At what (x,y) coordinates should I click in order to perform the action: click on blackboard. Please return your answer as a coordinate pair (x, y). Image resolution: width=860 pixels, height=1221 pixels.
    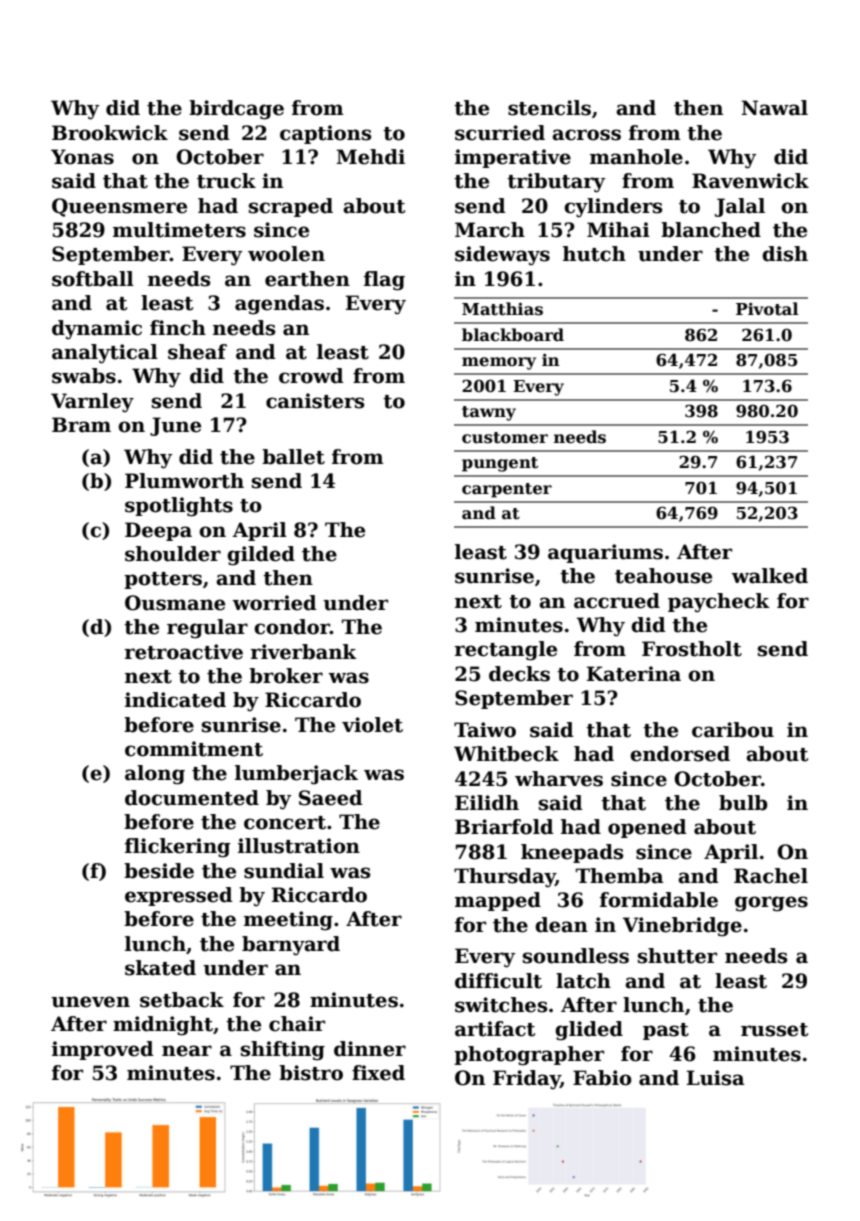
    Looking at the image, I should click on (513, 335).
